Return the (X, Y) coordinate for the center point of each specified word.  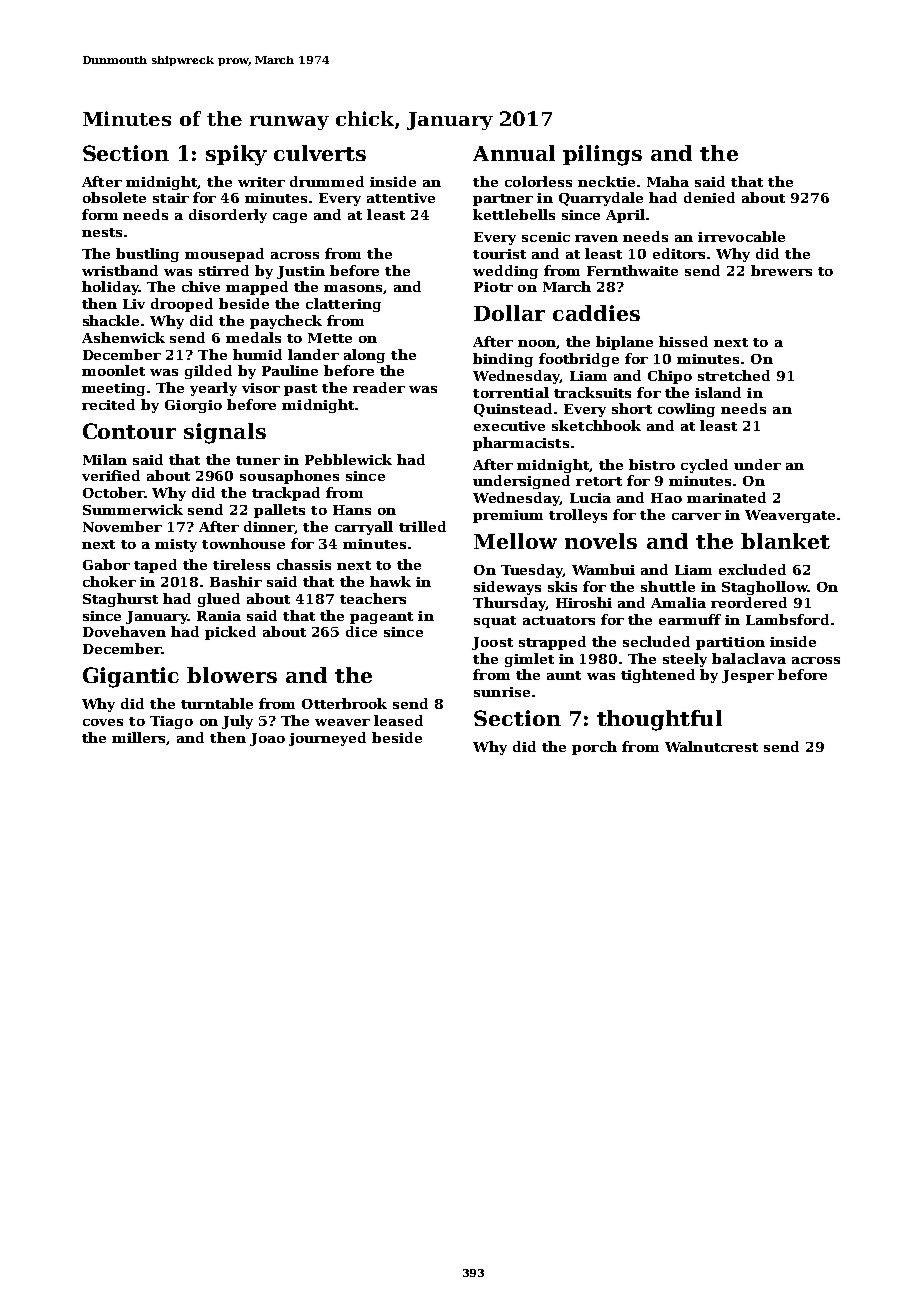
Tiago (171, 722)
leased (398, 720)
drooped (182, 305)
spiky (236, 155)
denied (709, 197)
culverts (320, 153)
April (625, 216)
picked (230, 633)
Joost (492, 643)
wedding (505, 272)
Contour (129, 431)
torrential (511, 392)
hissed (683, 341)
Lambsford (787, 619)
